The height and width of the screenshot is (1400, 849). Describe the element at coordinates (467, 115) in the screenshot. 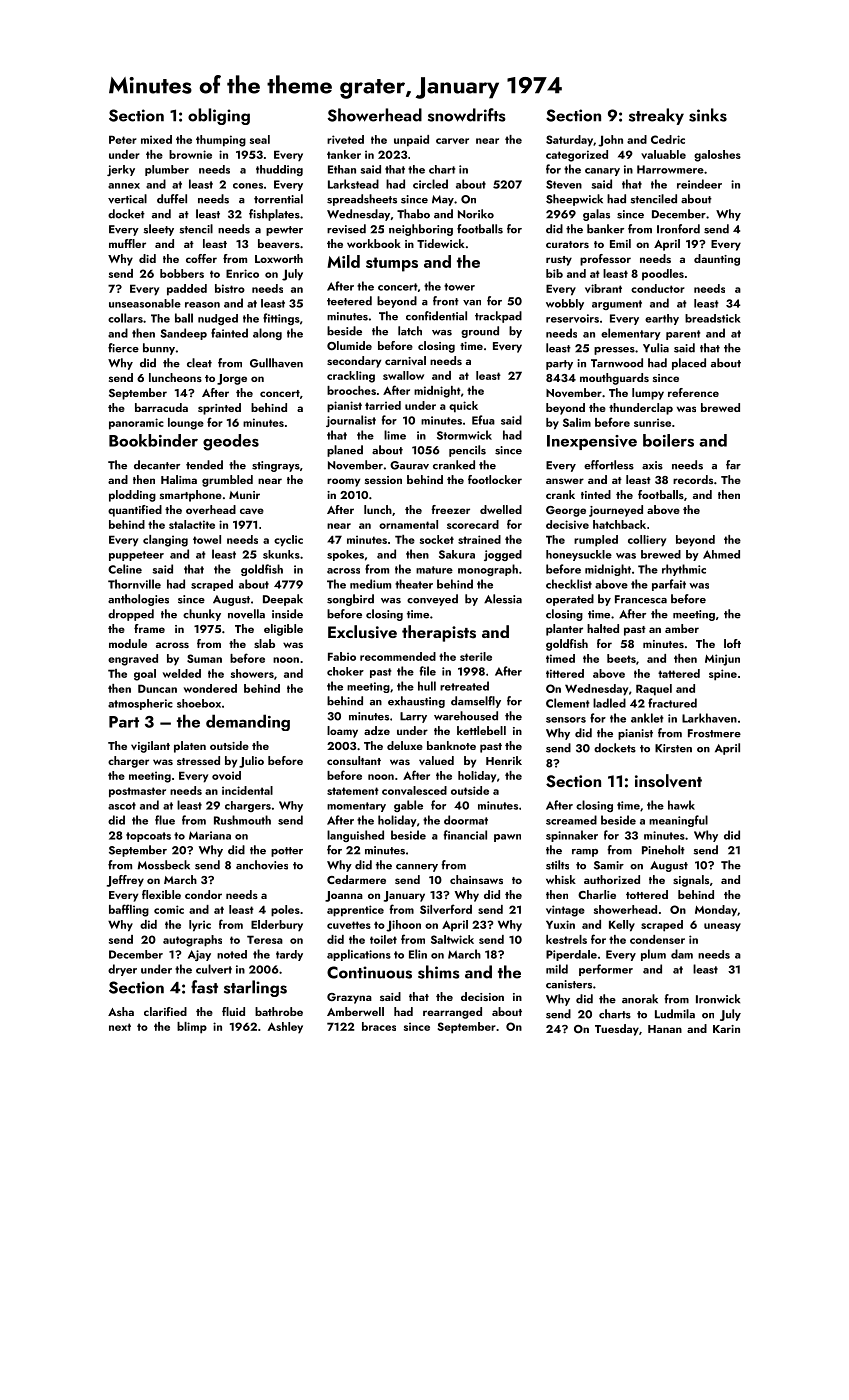

I see `snowdrifts` at that location.
